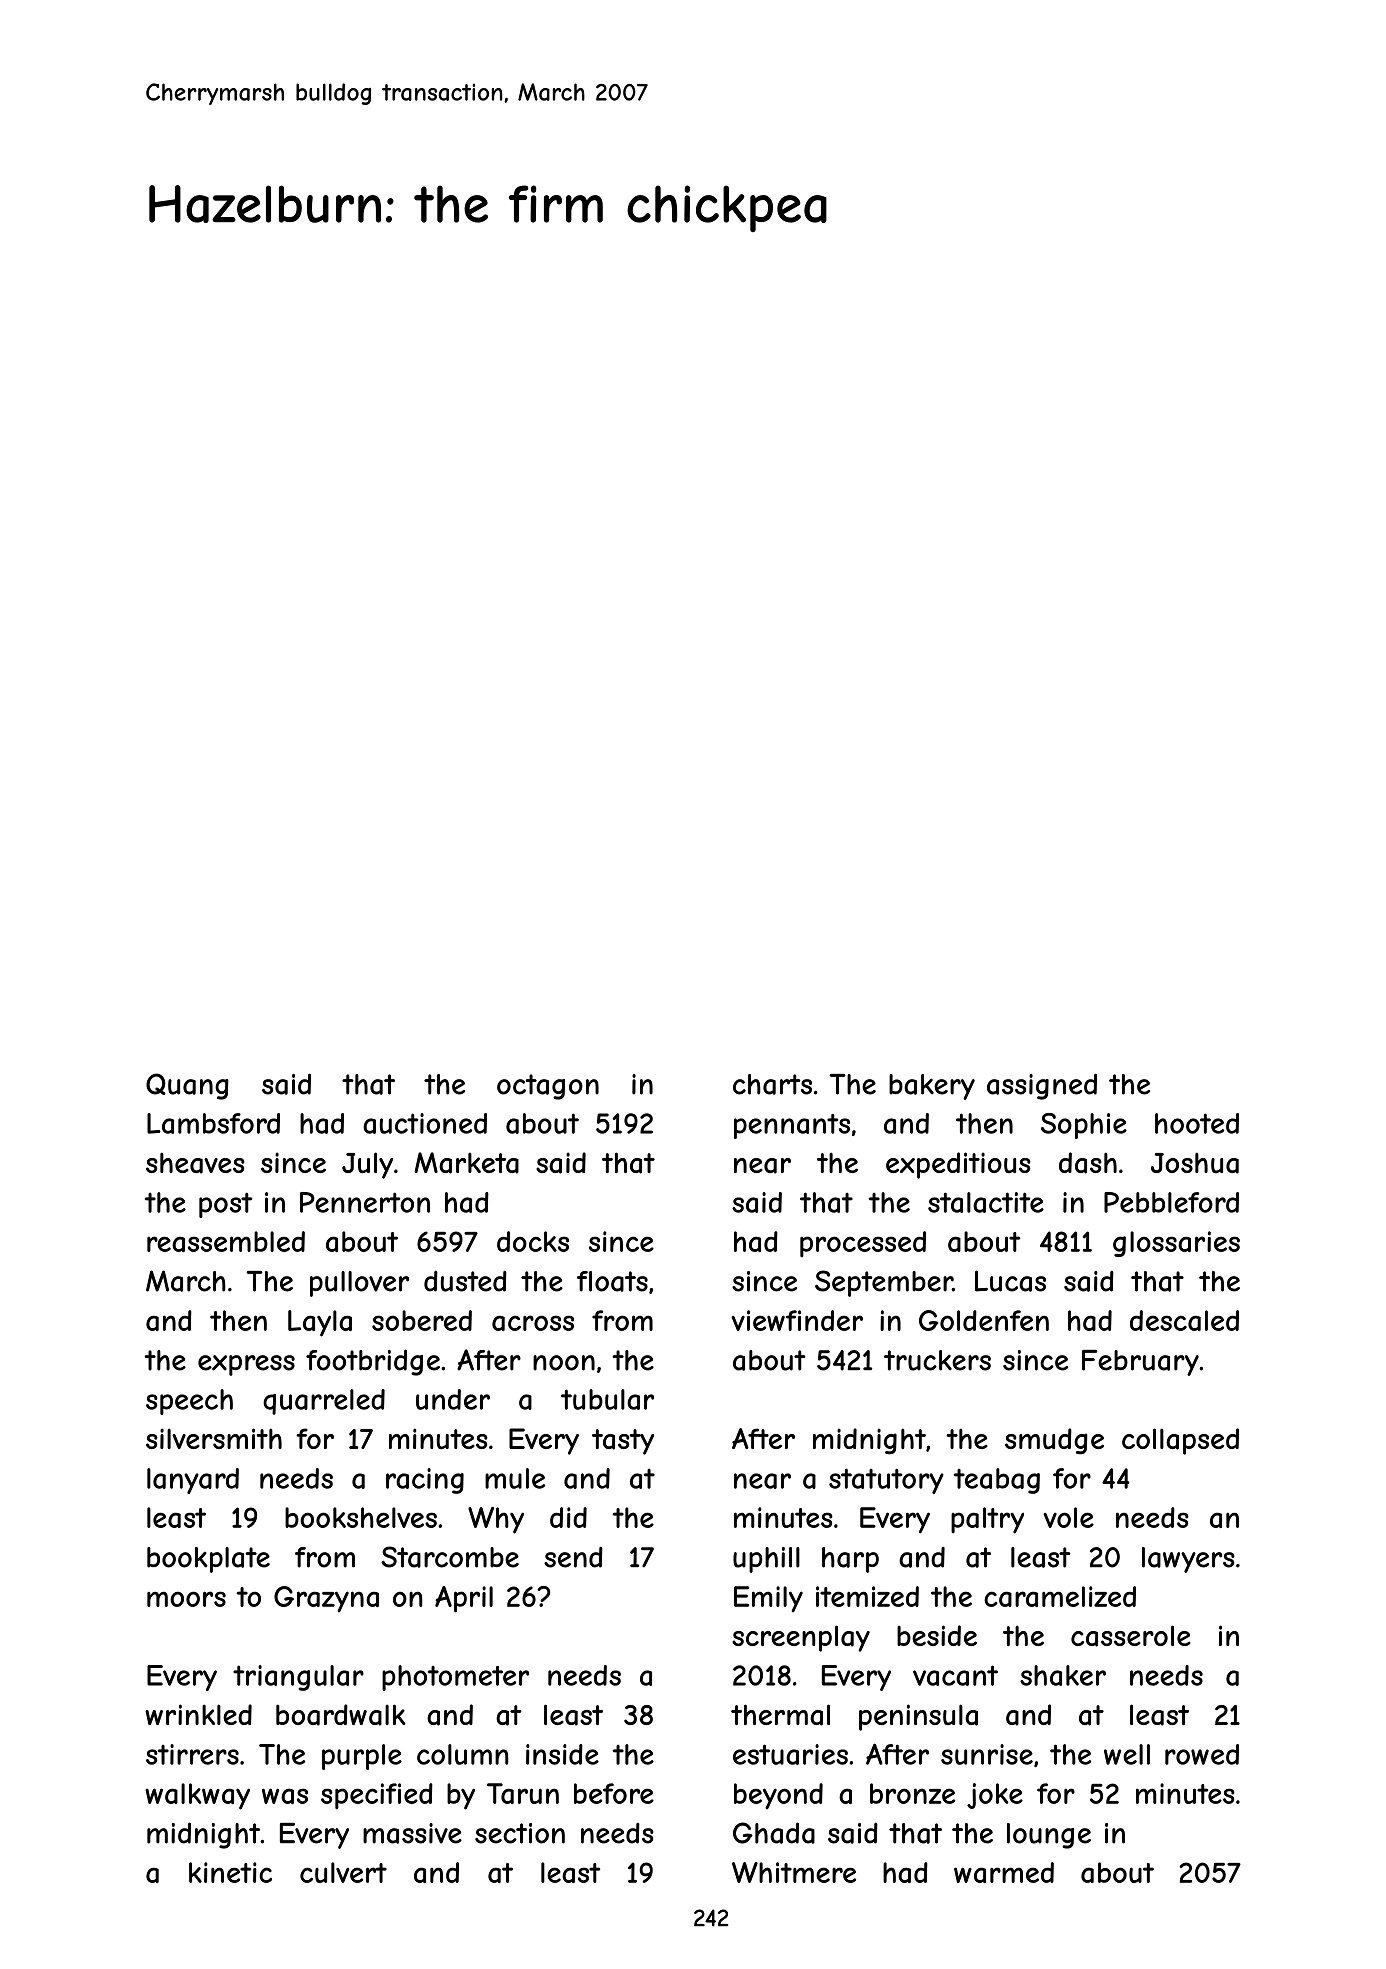 Image resolution: width=1386 pixels, height=1969 pixels. I want to click on kinetic, so click(230, 1872).
